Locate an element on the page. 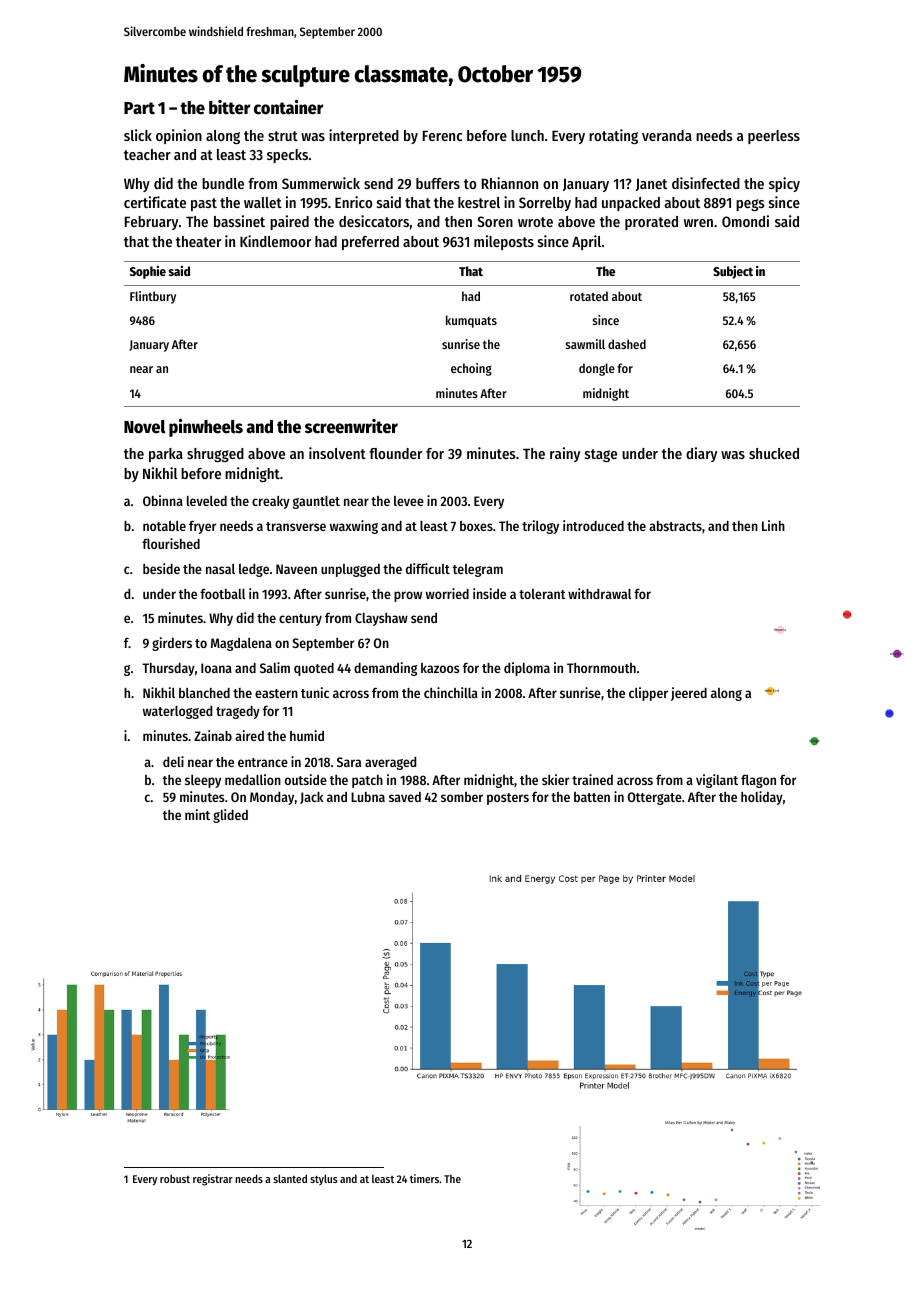 The width and height of the image is (924, 1314). parka is located at coordinates (166, 455).
